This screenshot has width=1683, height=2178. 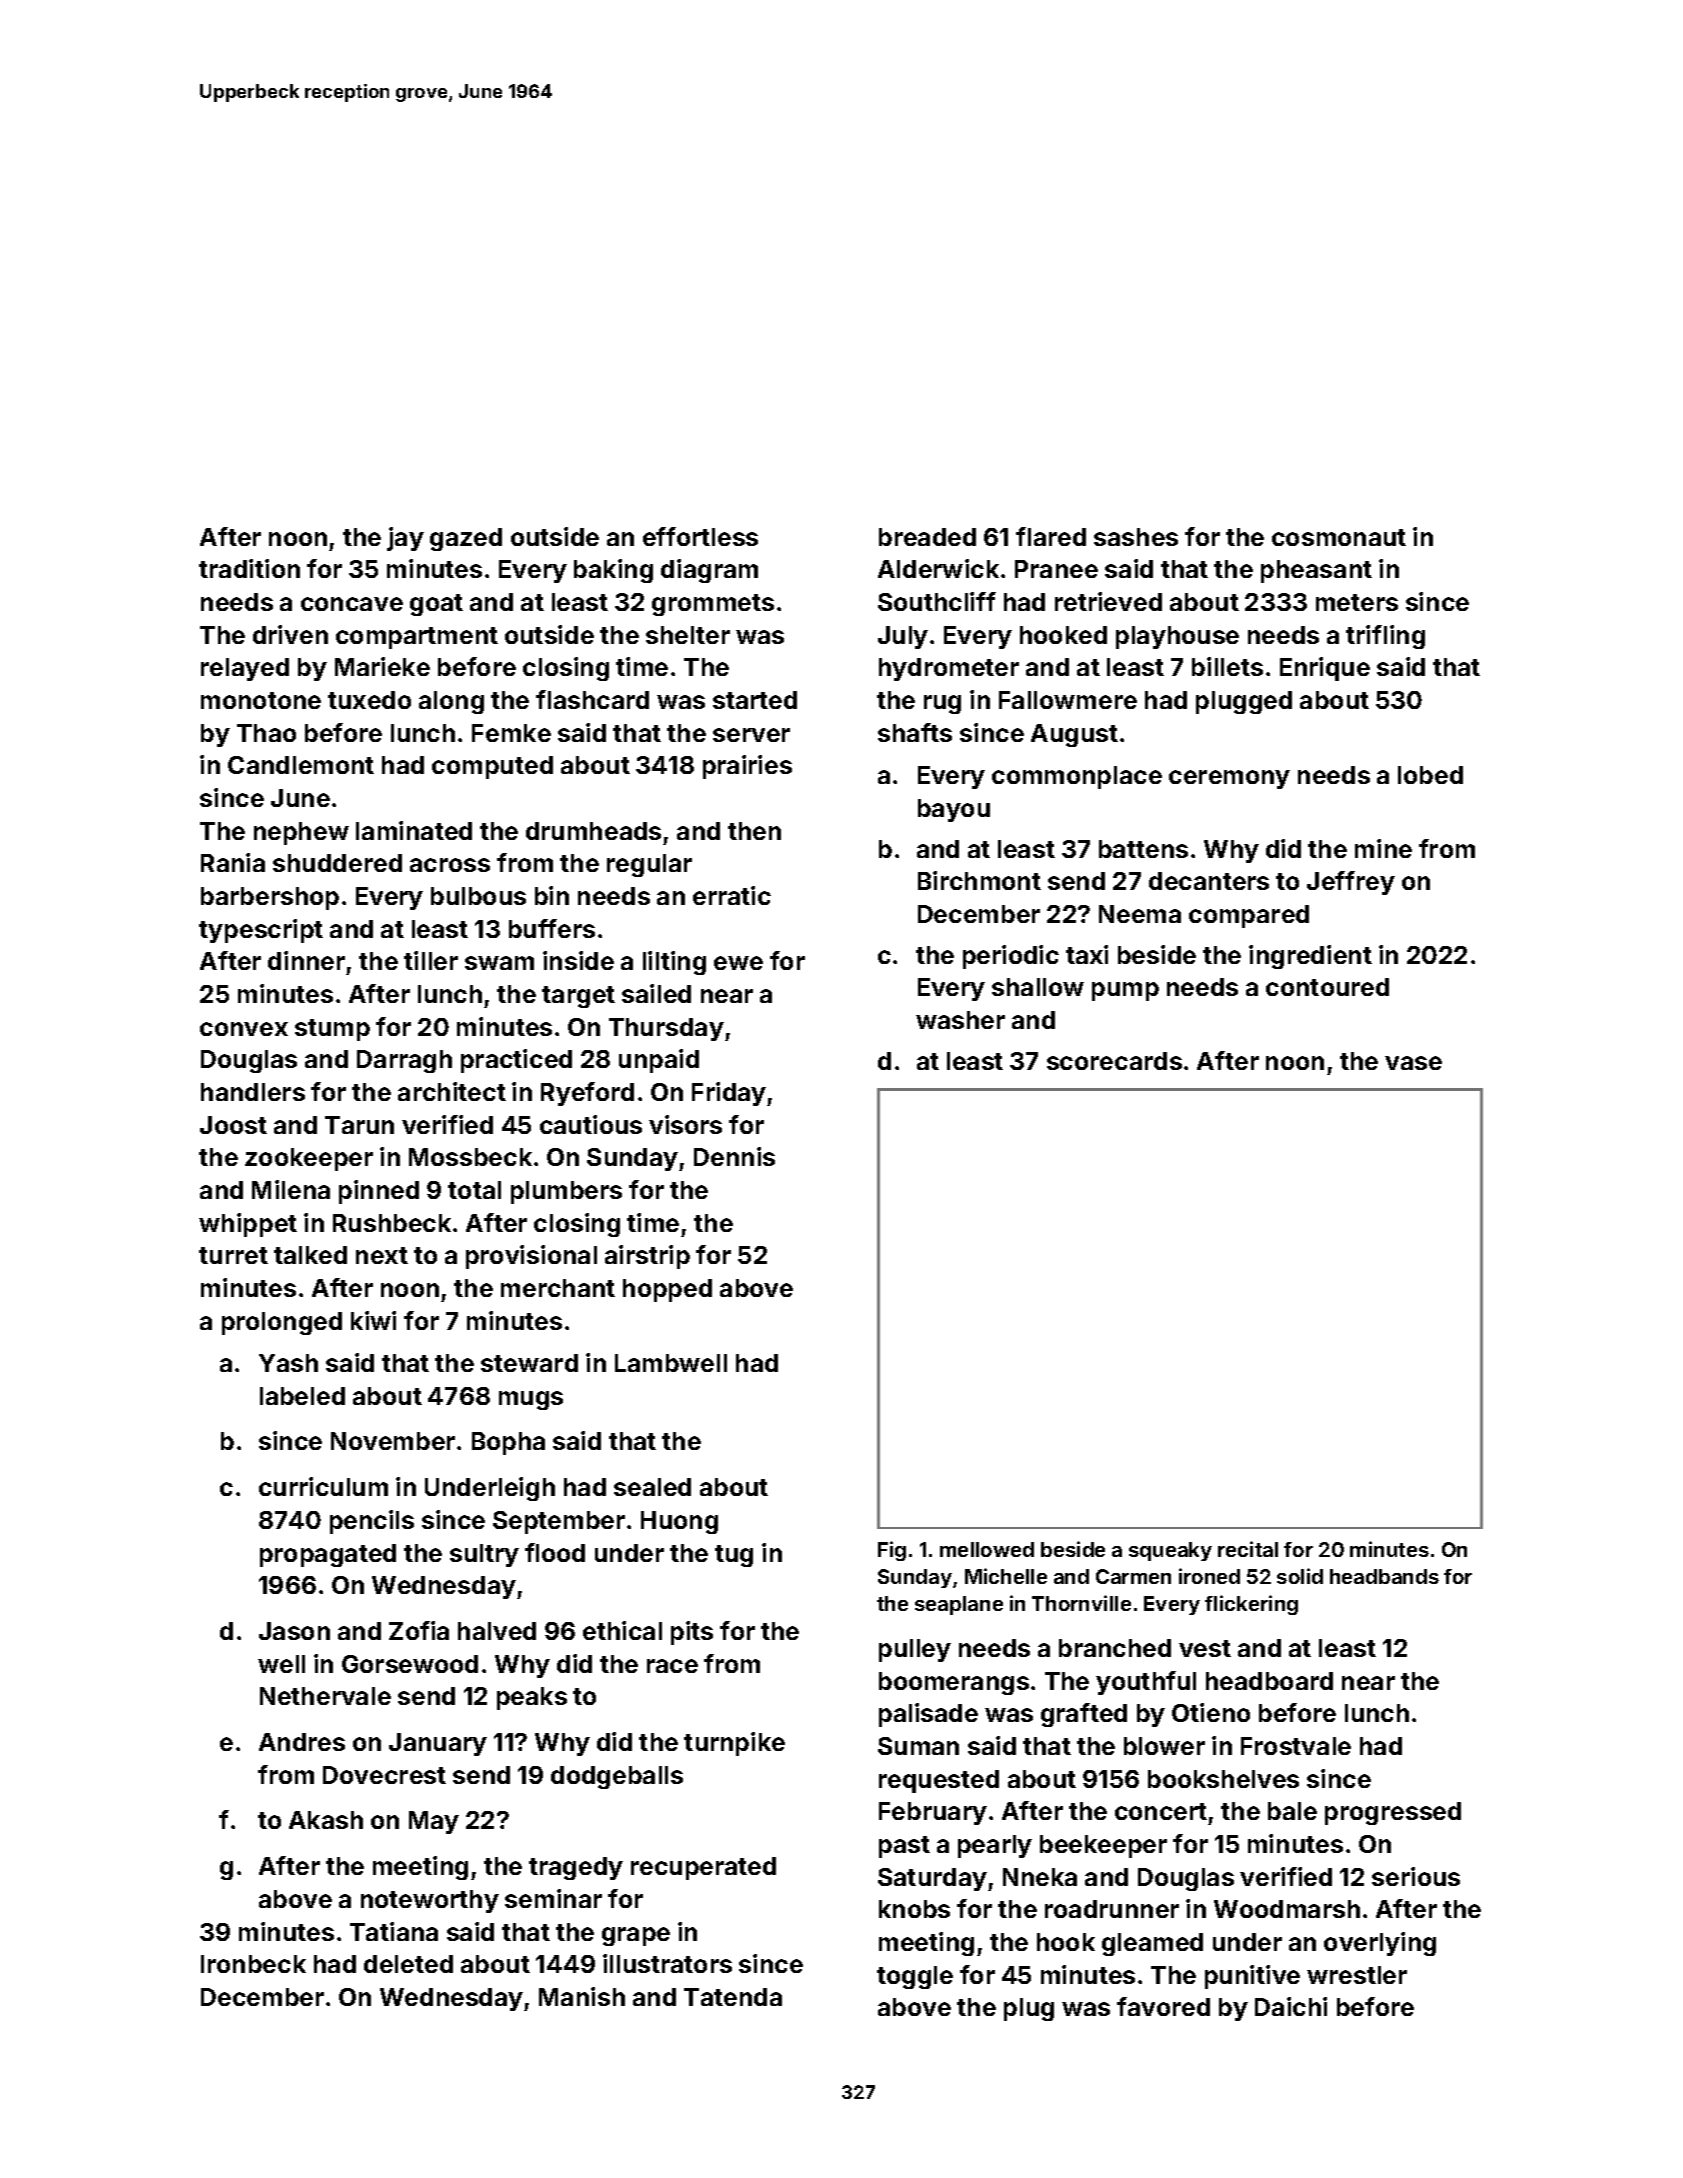 What do you see at coordinates (328, 1555) in the screenshot?
I see `propagated` at bounding box center [328, 1555].
